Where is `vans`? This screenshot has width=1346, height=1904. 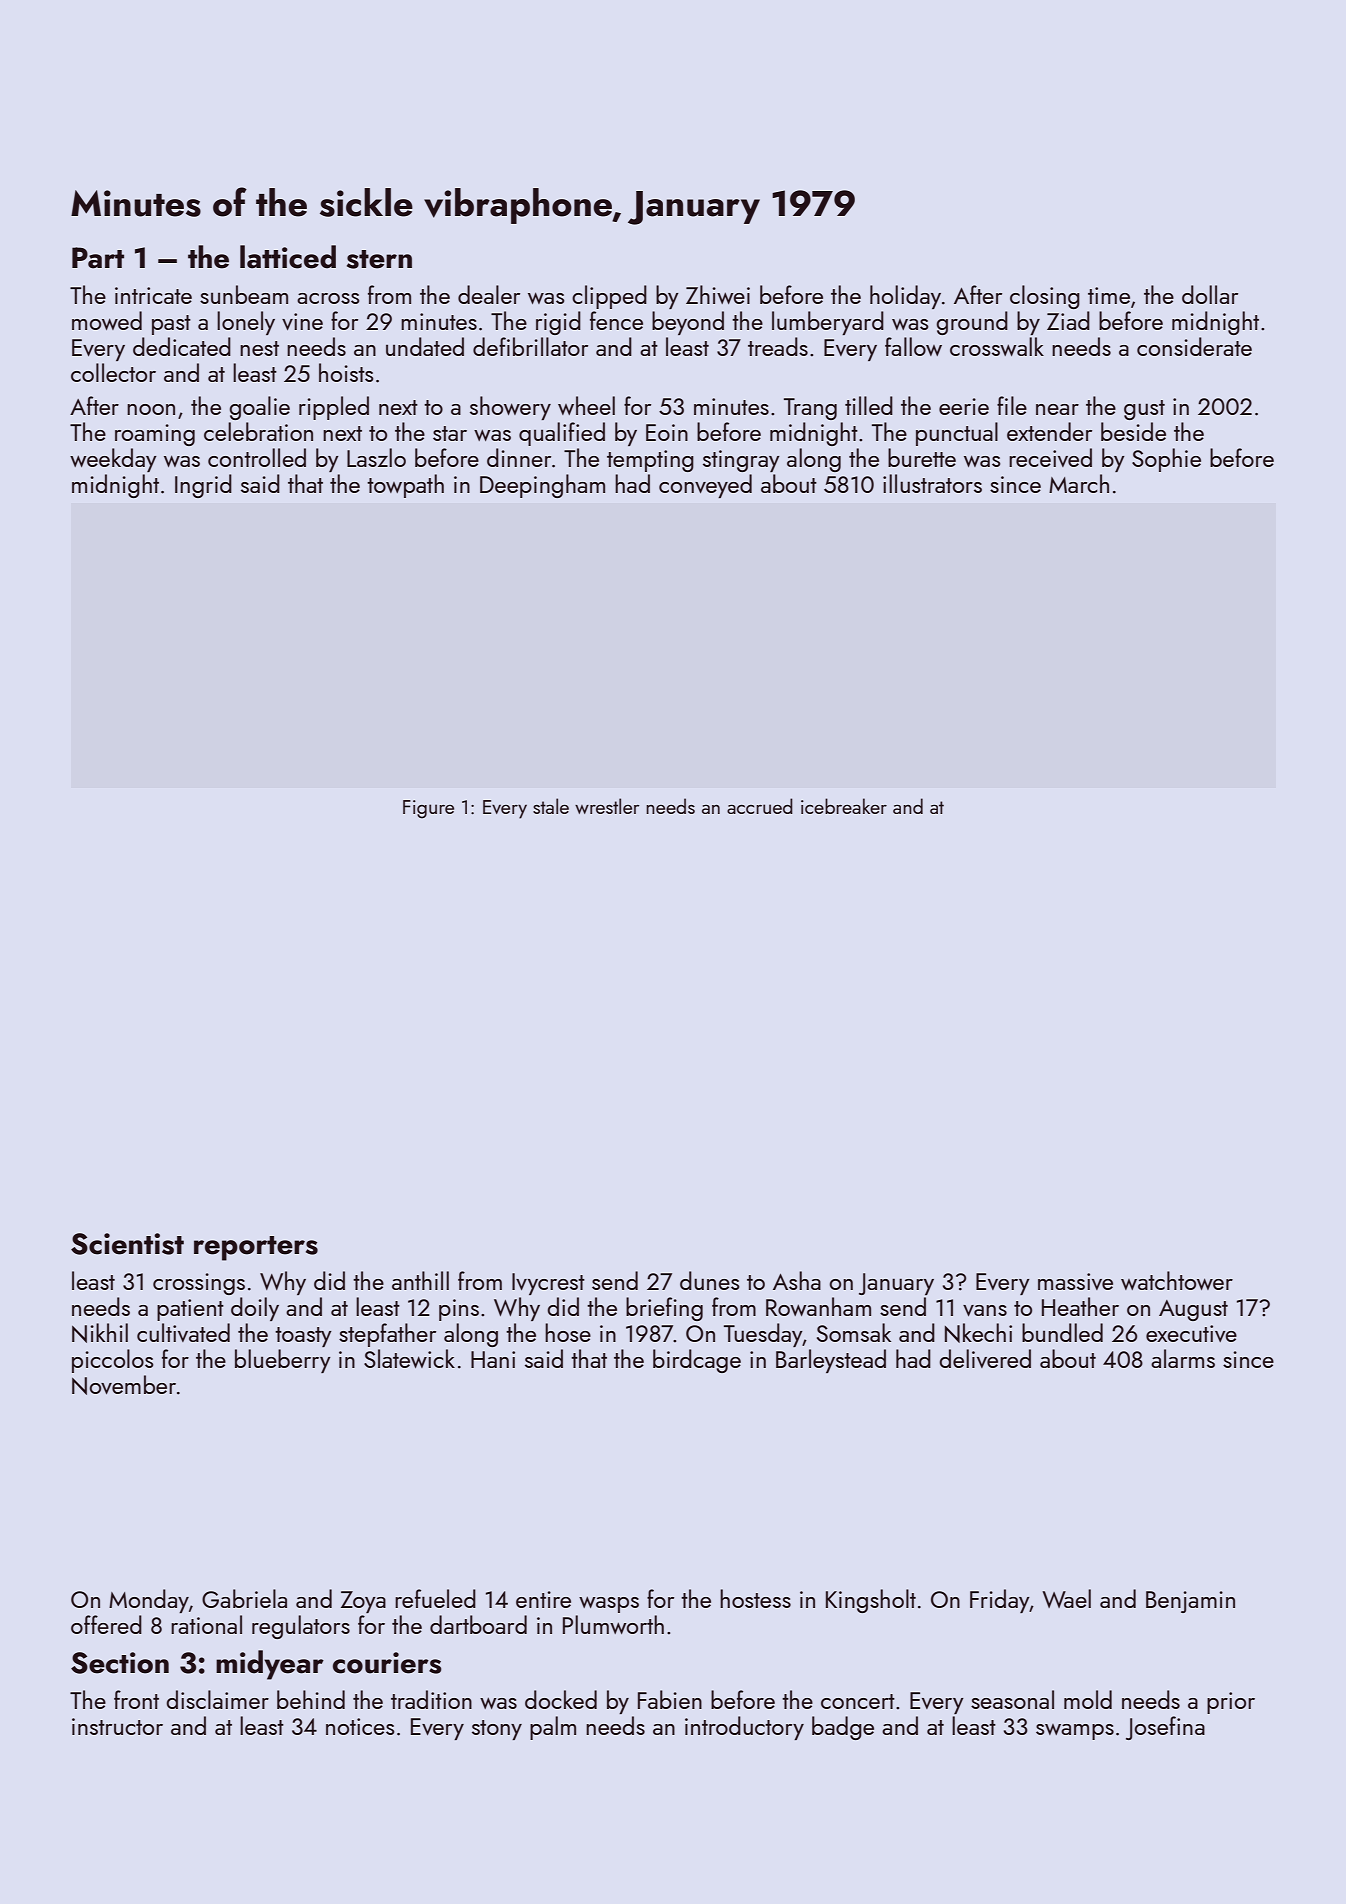 vans is located at coordinates (985, 1310).
